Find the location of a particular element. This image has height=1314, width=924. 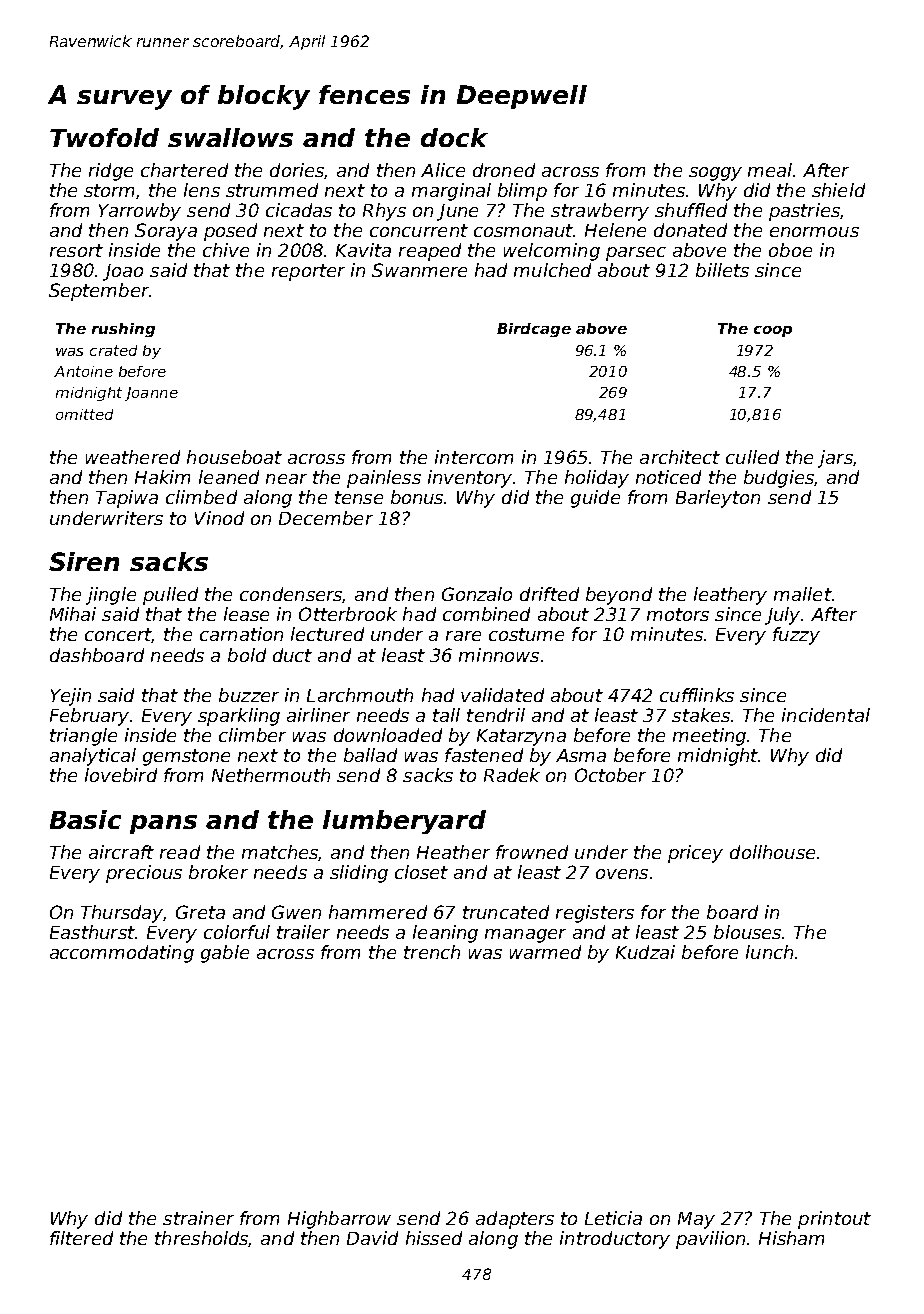

Vinod is located at coordinates (219, 518).
